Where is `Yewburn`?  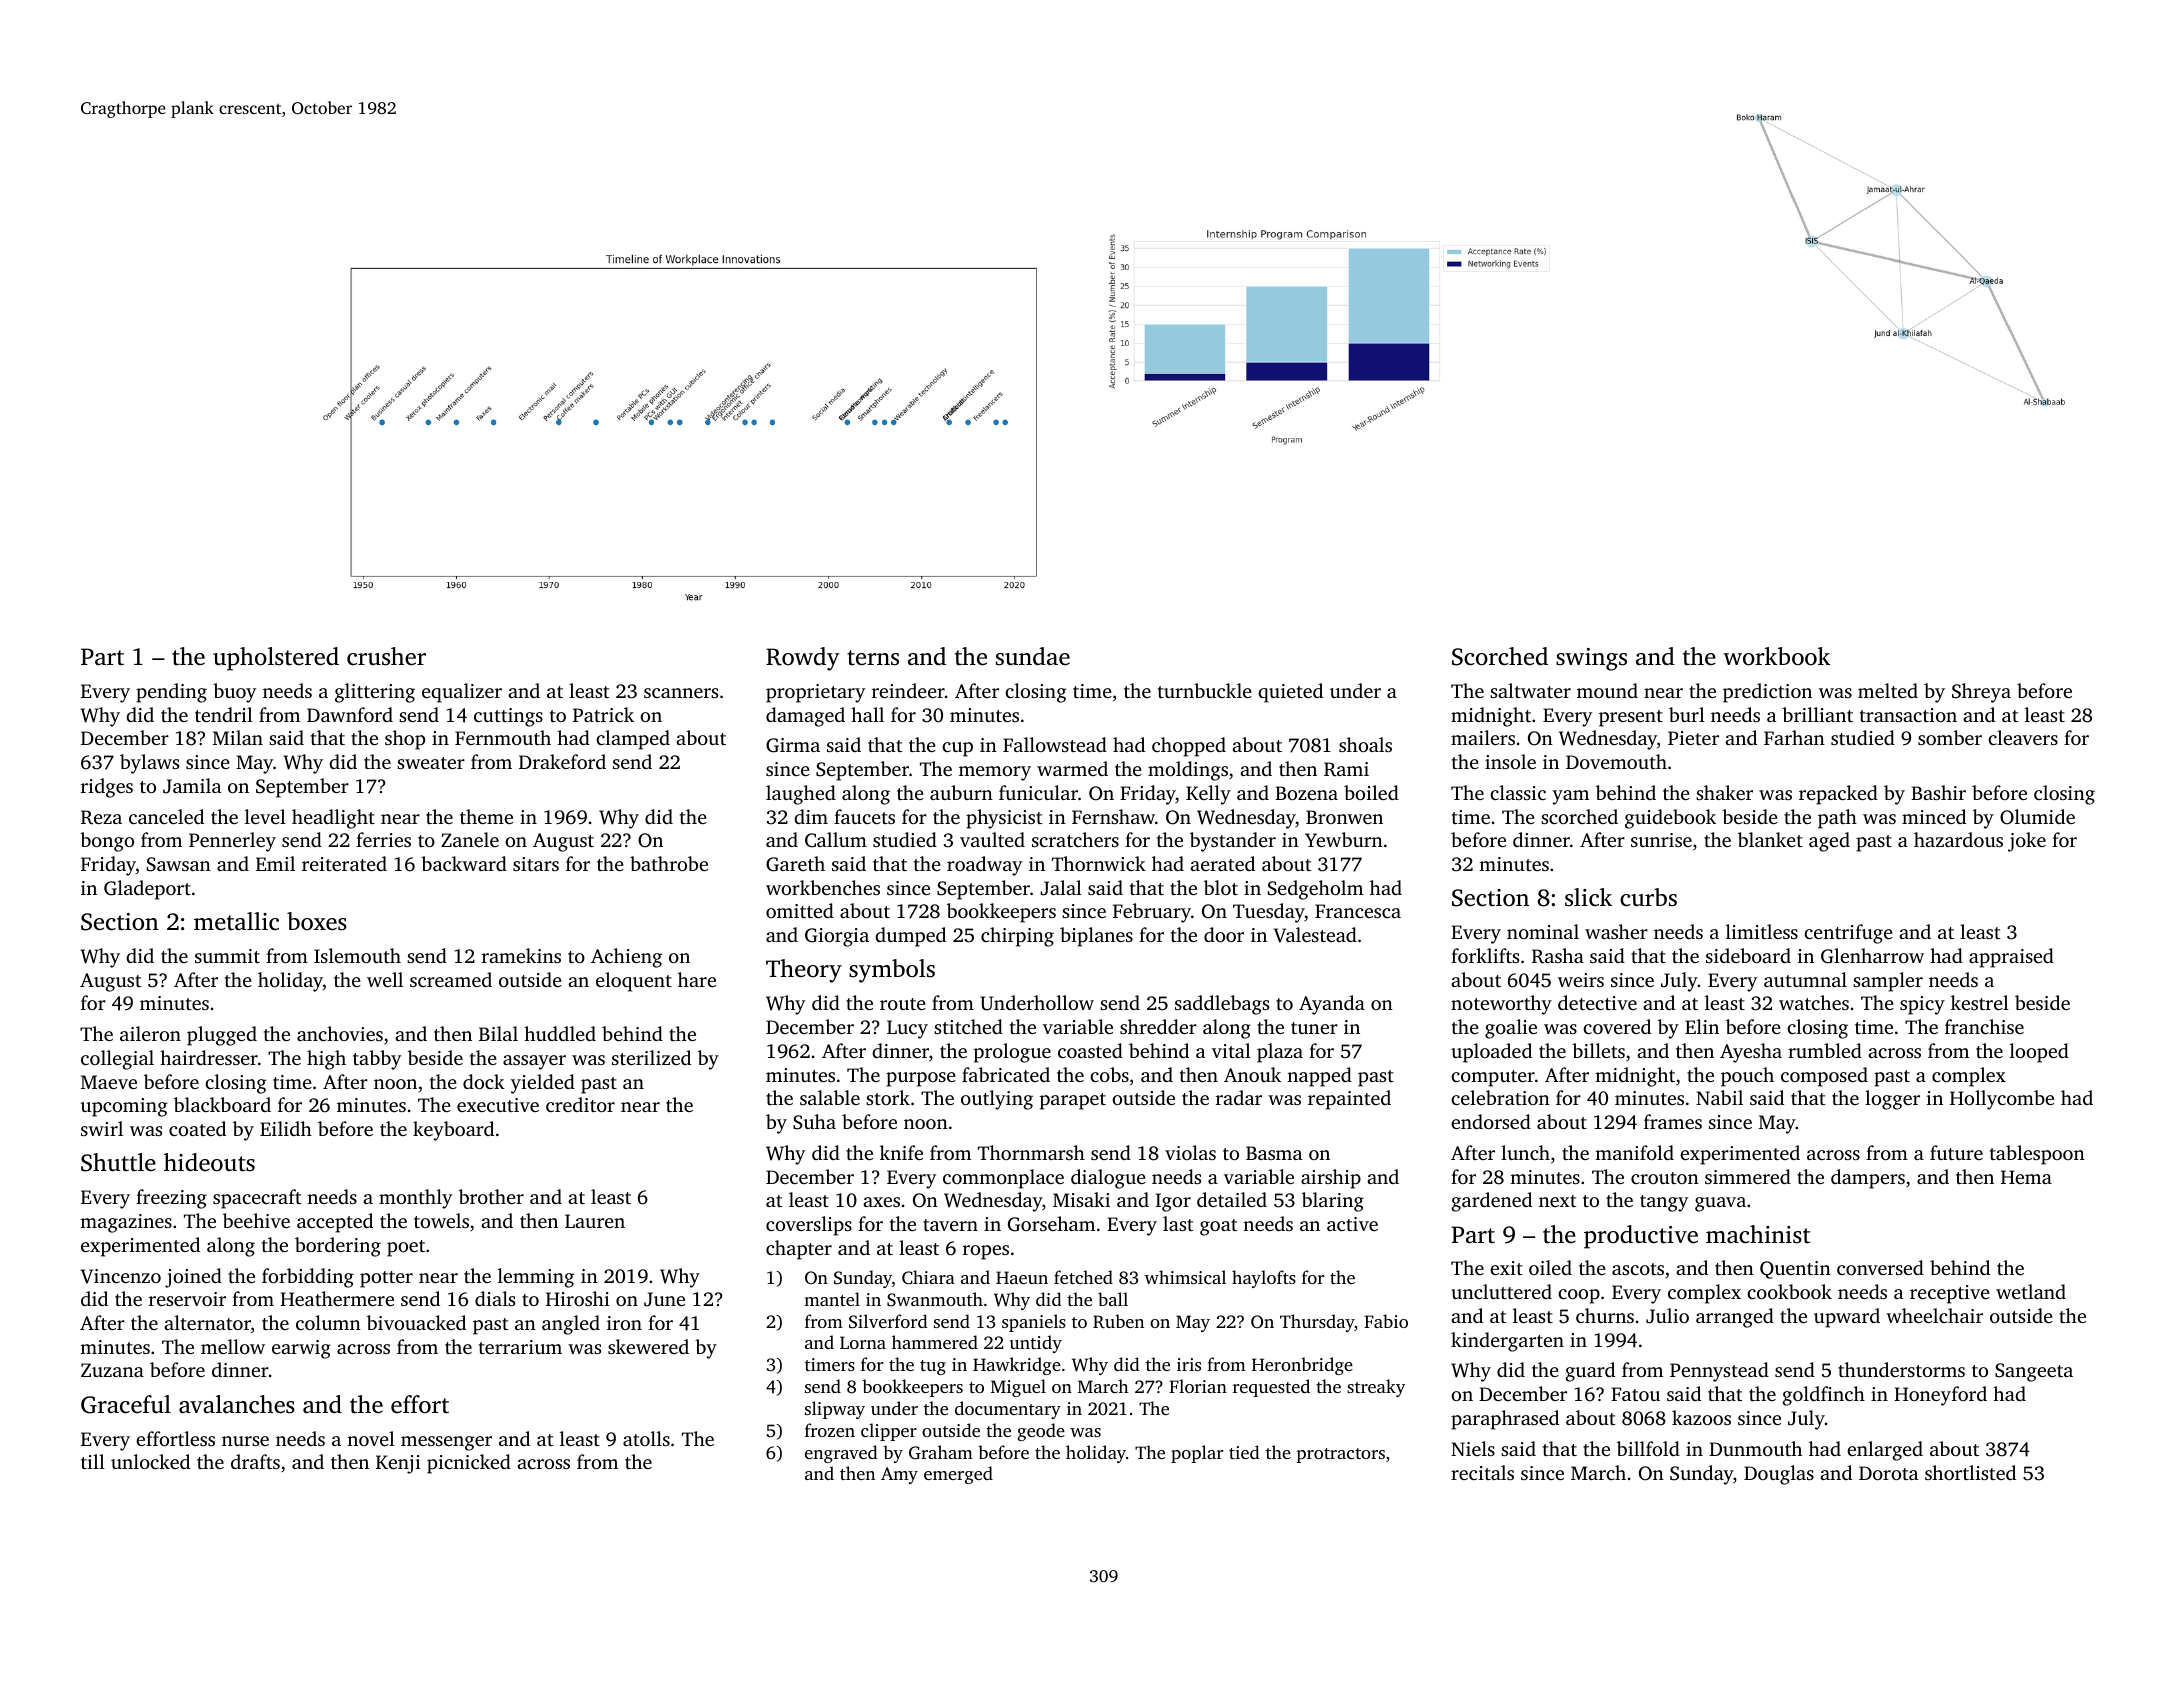 Yewburn is located at coordinates (1344, 839).
